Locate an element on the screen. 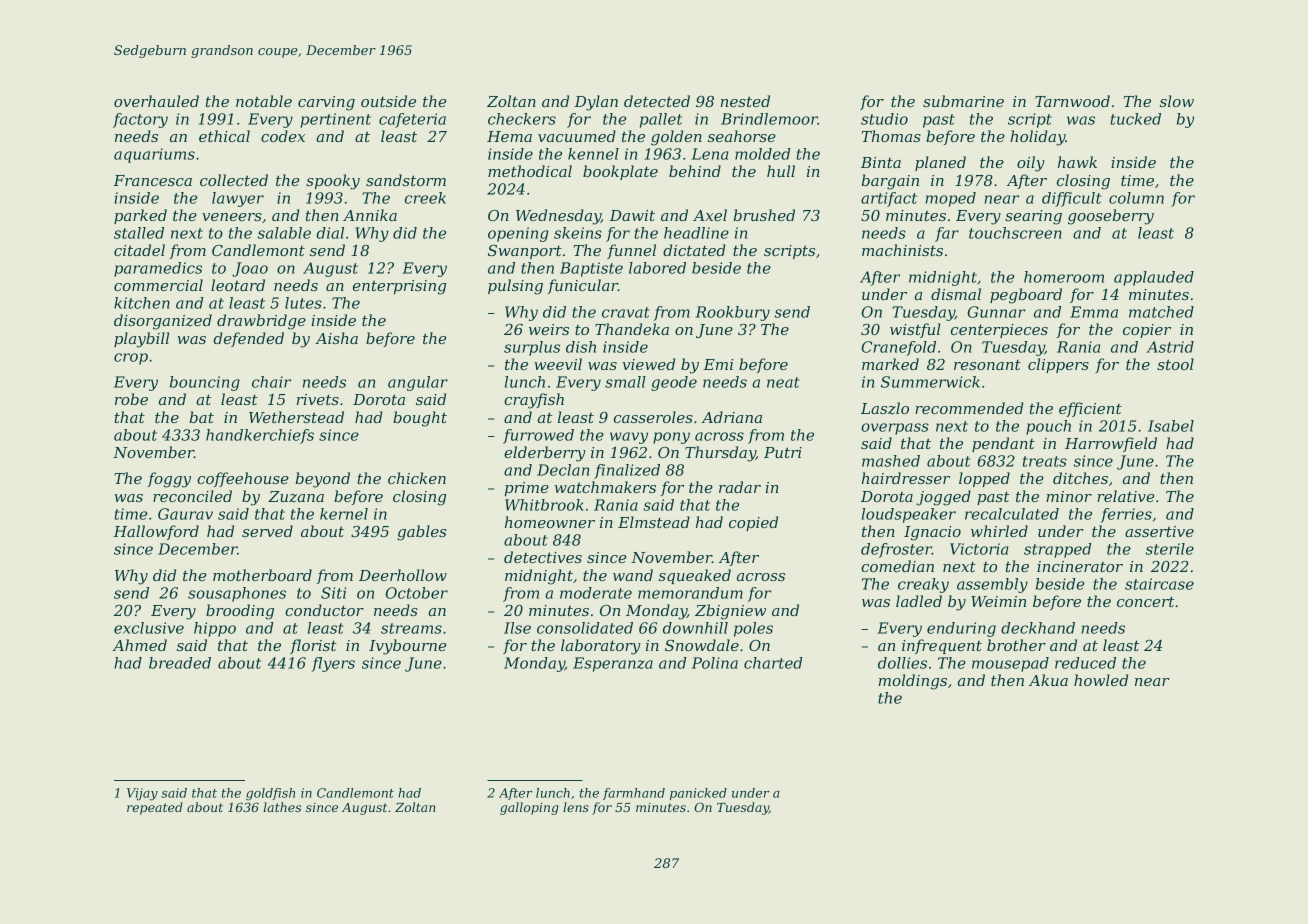 This screenshot has height=924, width=1308. touchscreen is located at coordinates (1015, 233).
